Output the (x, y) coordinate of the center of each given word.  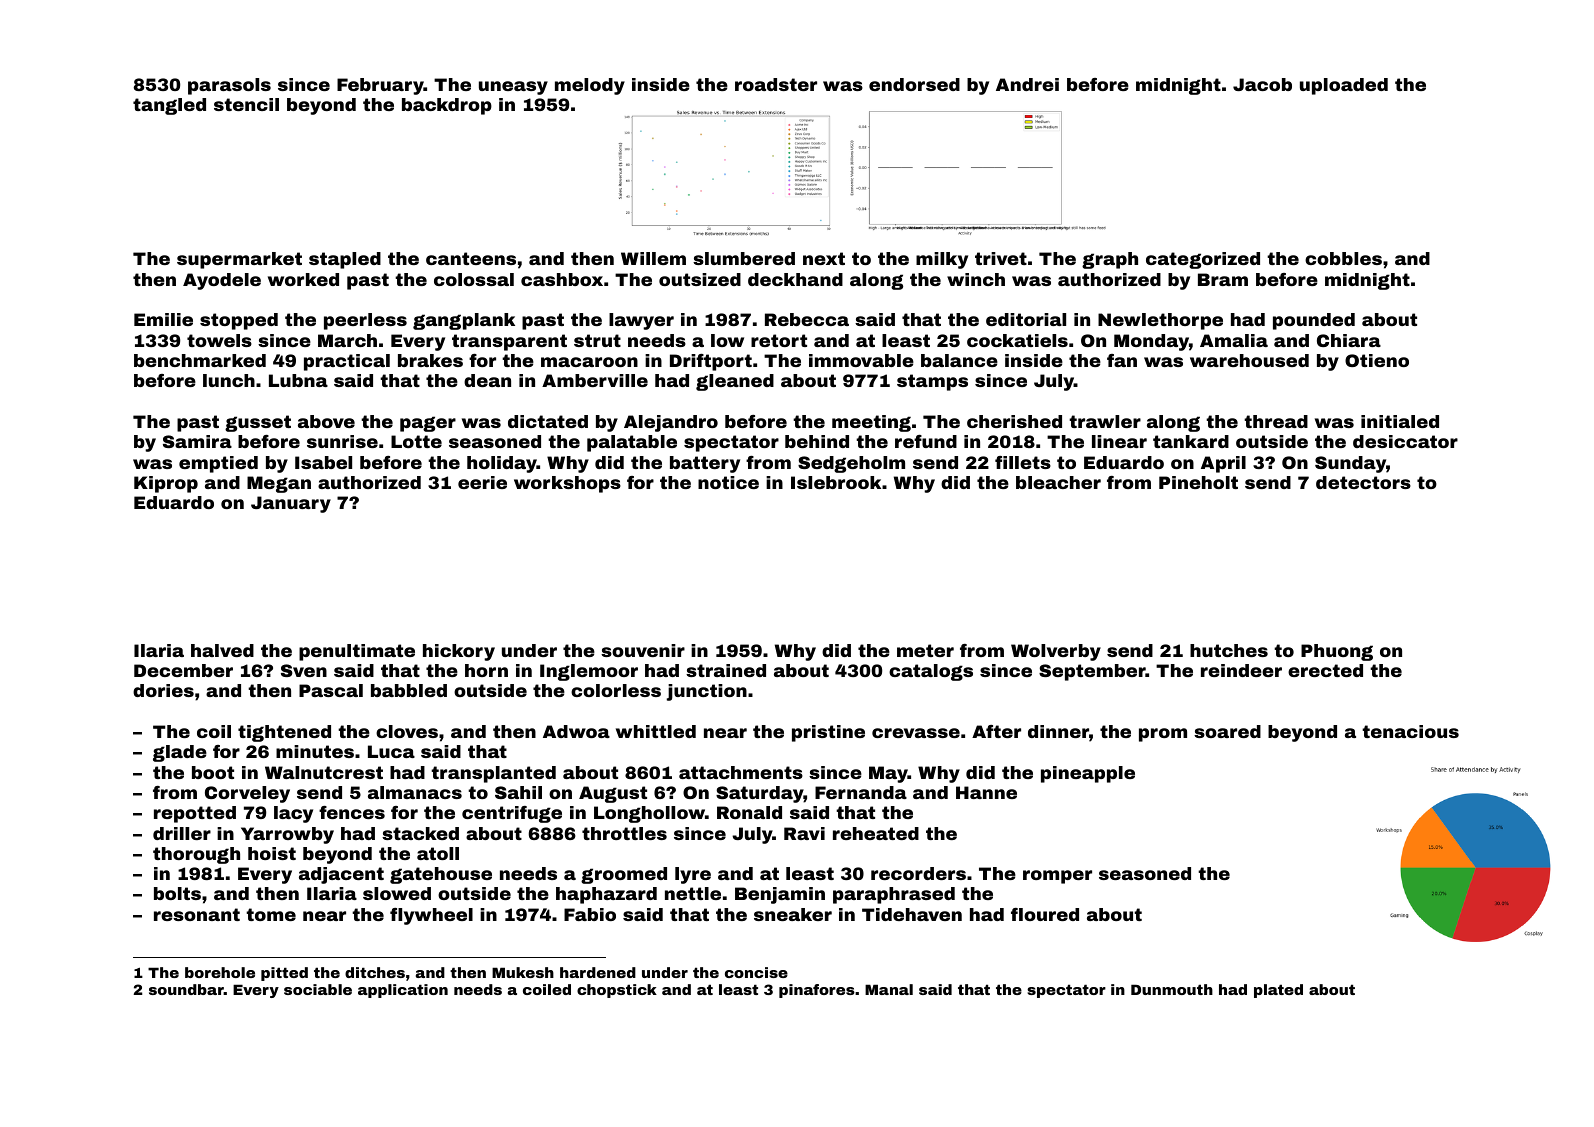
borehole (220, 972)
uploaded (1344, 86)
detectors (1363, 482)
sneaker (793, 914)
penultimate (357, 652)
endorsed (914, 84)
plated (1278, 991)
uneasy (513, 88)
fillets (1023, 462)
